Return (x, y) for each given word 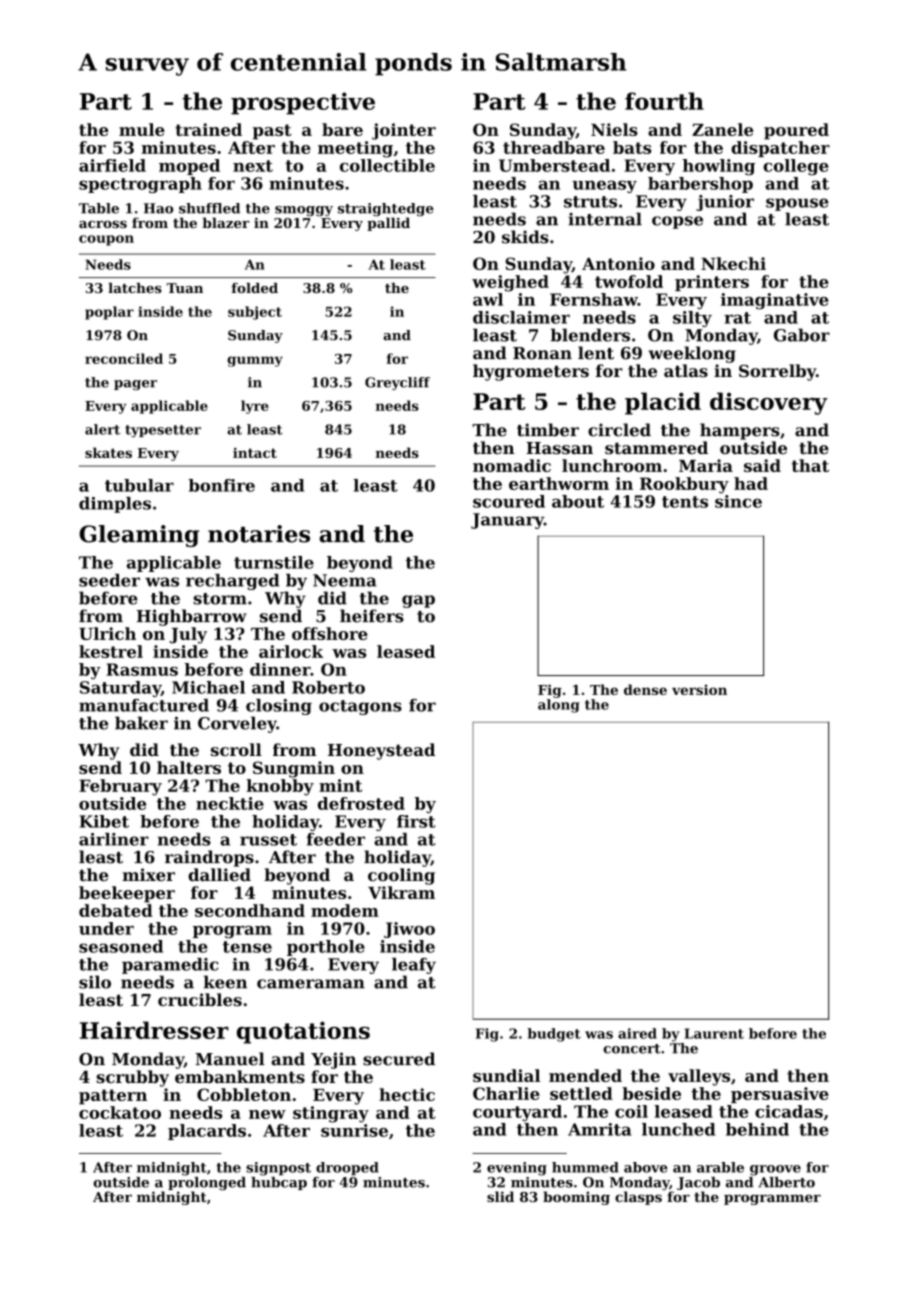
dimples (115, 505)
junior (725, 203)
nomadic (512, 465)
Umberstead (554, 165)
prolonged (207, 1184)
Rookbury (684, 485)
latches (135, 288)
